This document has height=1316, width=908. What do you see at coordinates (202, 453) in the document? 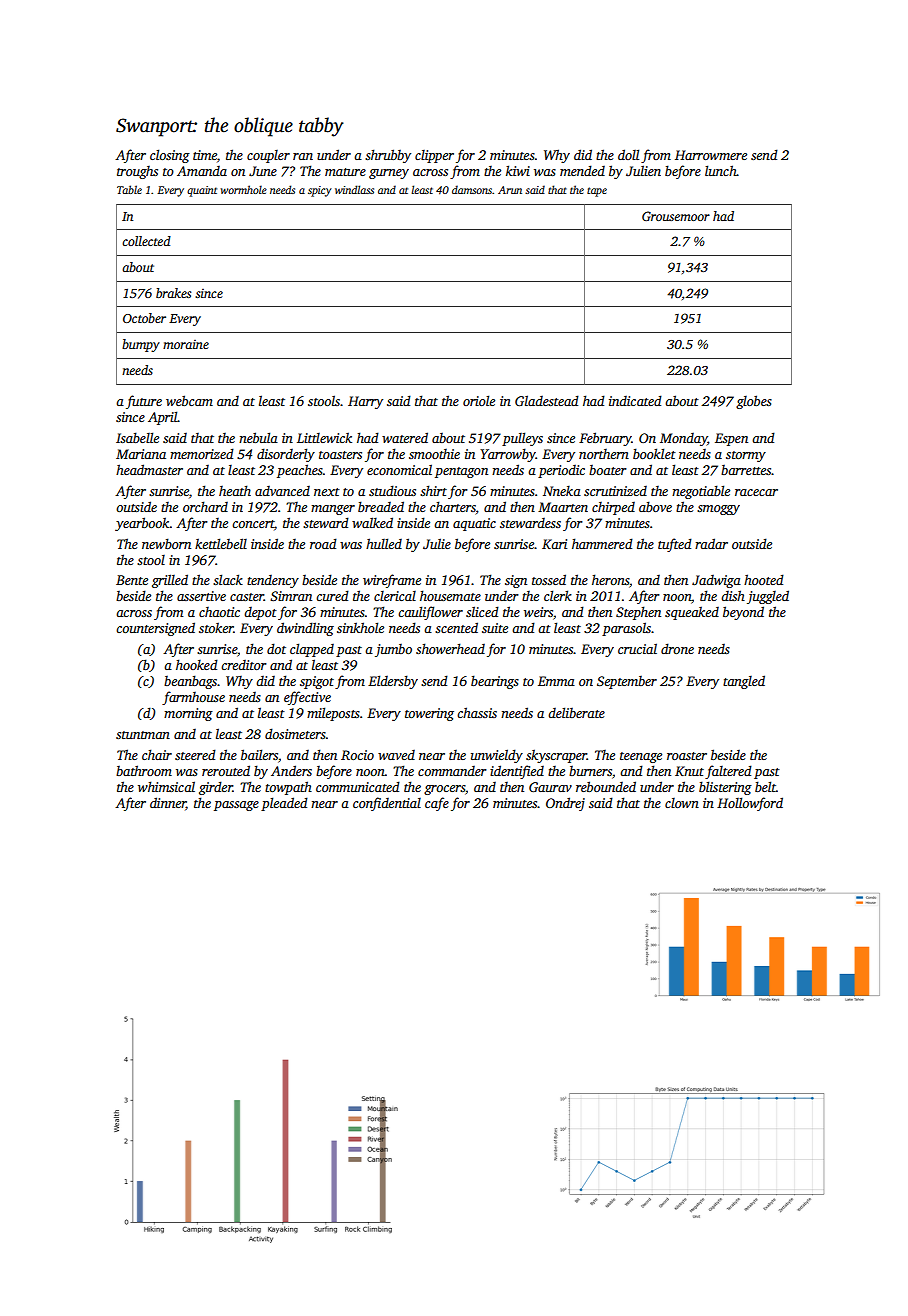
I see `memorized` at bounding box center [202, 453].
